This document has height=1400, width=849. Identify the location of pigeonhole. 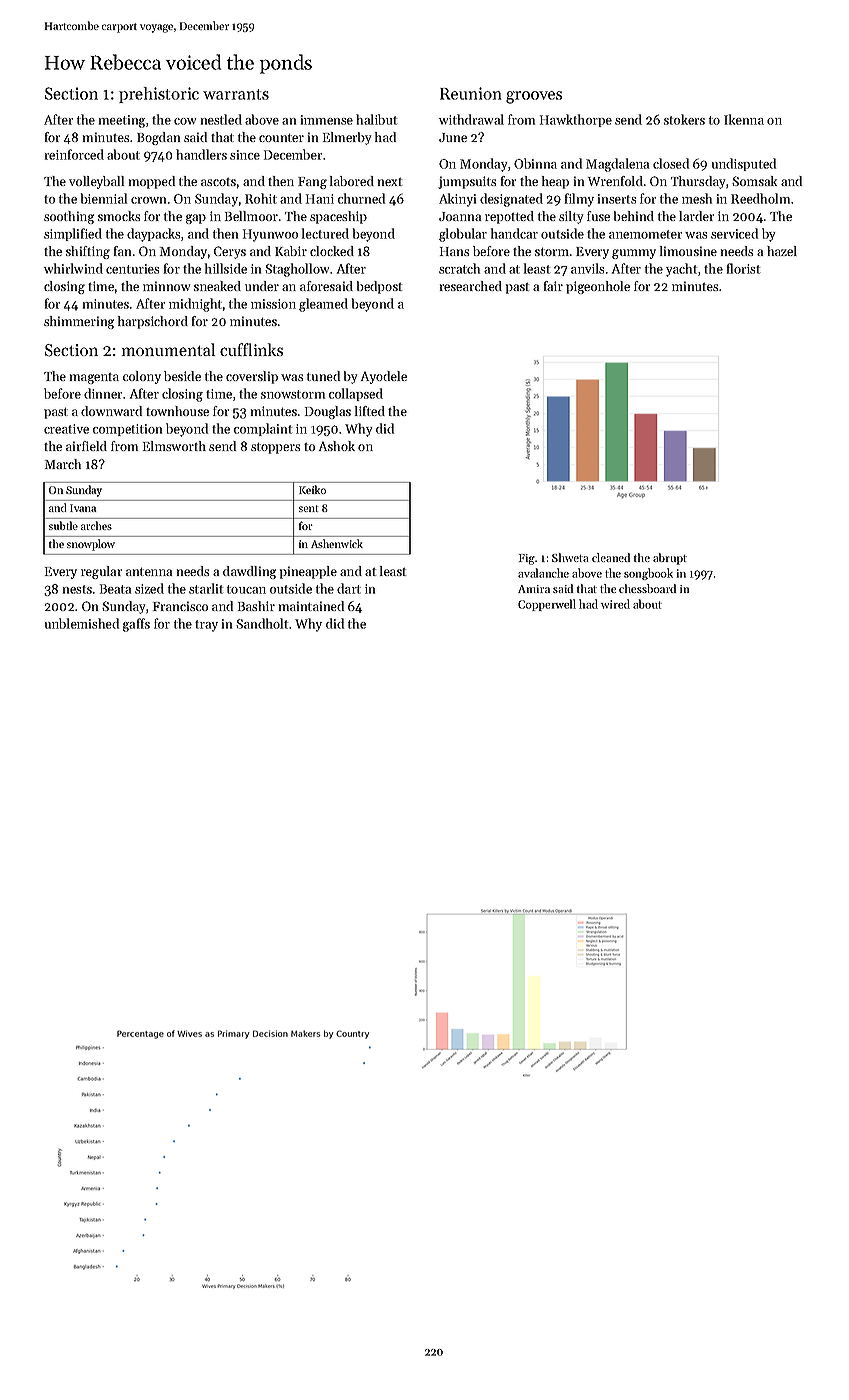
(598, 287).
